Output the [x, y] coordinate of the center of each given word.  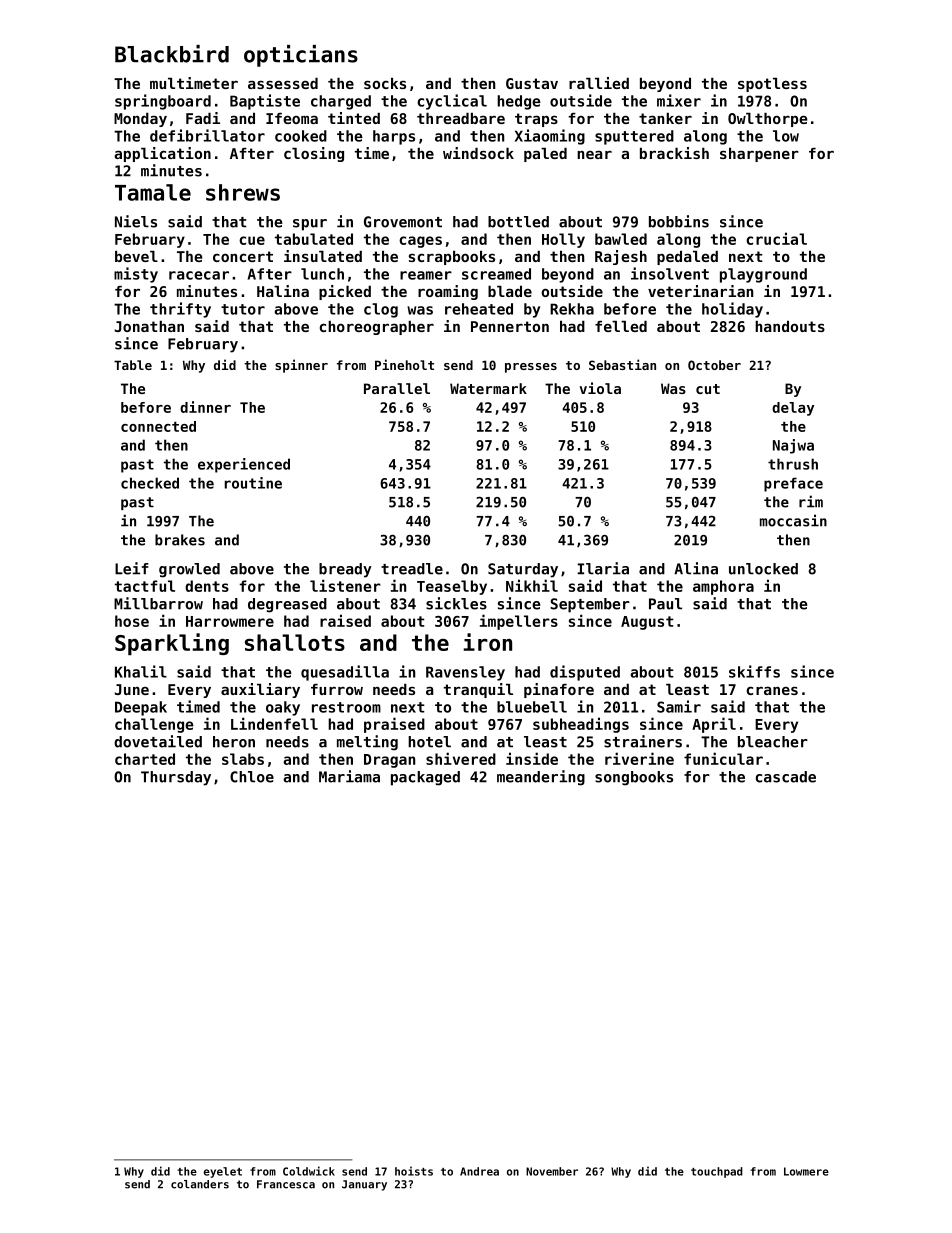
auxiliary [260, 690]
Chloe [252, 777]
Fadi [203, 118]
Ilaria [603, 568]
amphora [723, 587]
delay [793, 409]
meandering [541, 778]
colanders [200, 1184]
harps [394, 137]
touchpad [717, 1172]
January [364, 1185]
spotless [772, 85]
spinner [301, 366]
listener [345, 585]
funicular [723, 758]
